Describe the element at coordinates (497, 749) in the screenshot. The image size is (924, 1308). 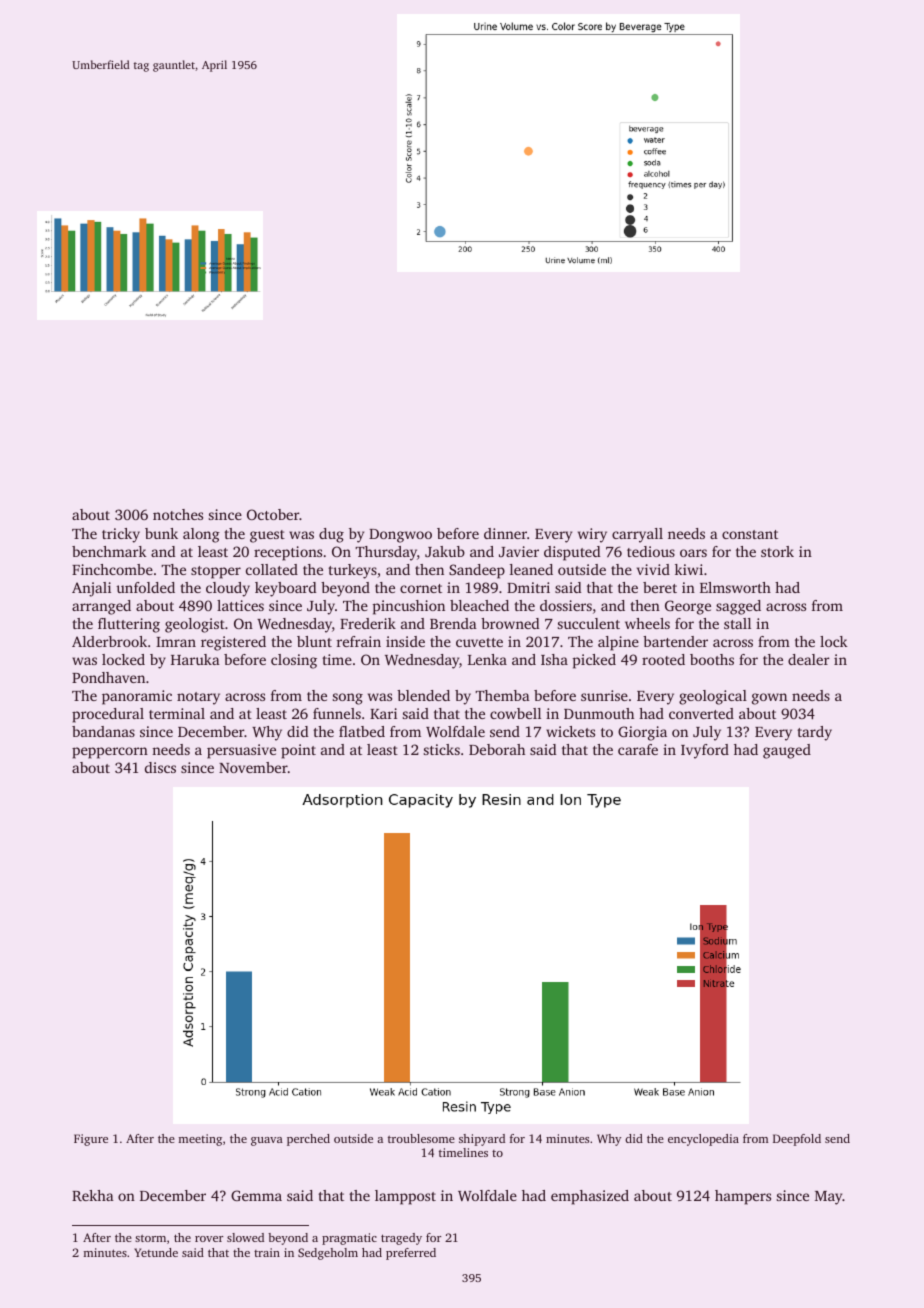
I see `Deborah` at that location.
